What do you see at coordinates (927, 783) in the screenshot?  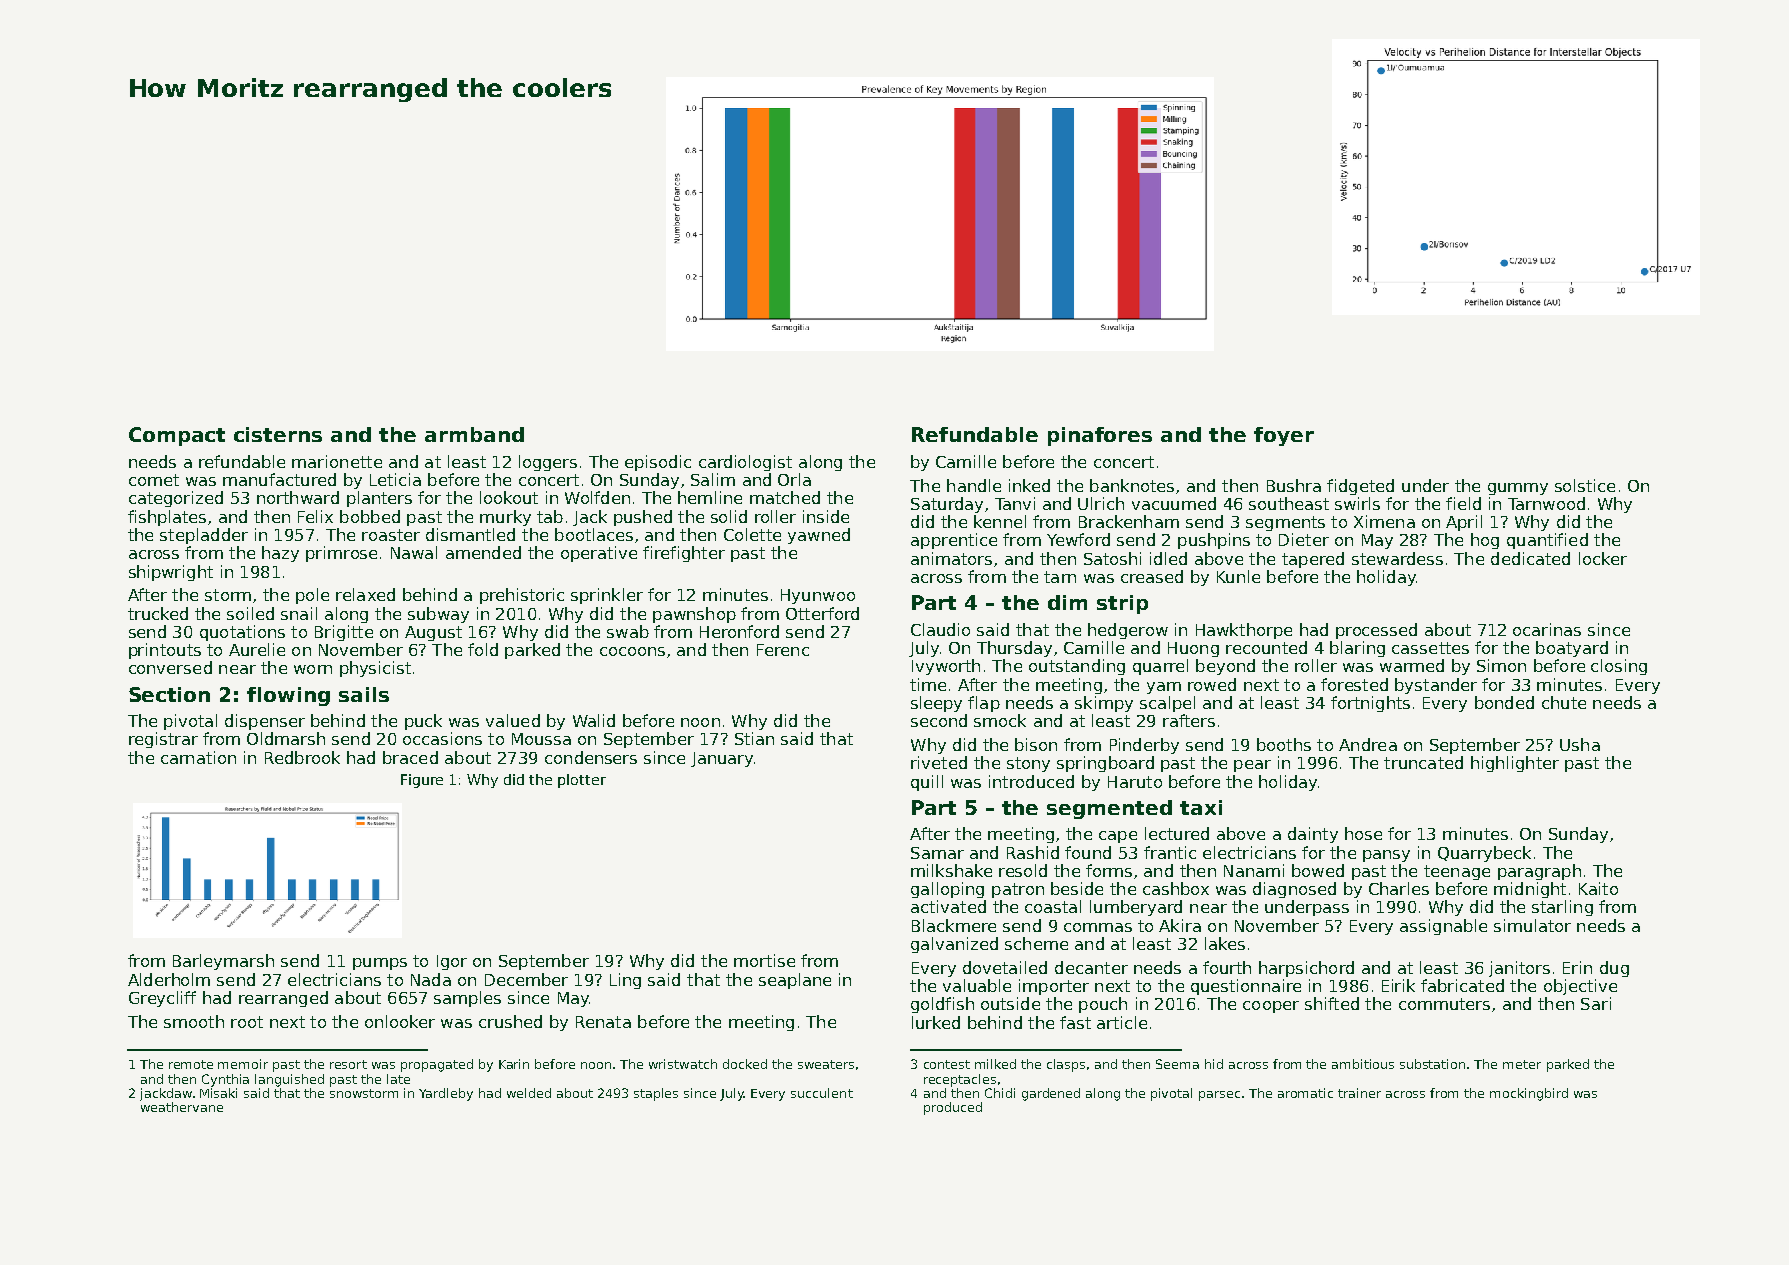 I see `quill` at bounding box center [927, 783].
